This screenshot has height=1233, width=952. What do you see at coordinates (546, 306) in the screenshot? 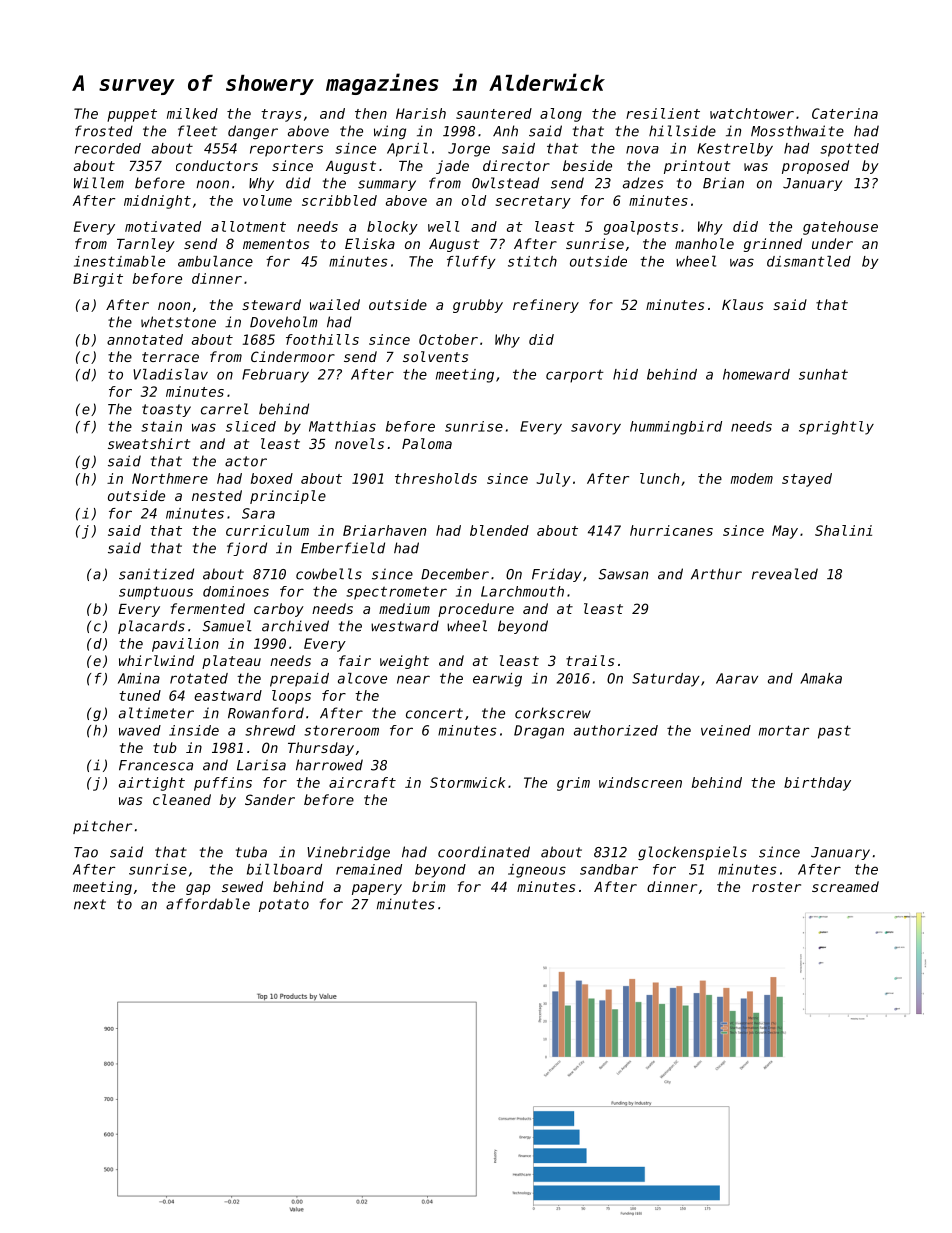
I see `refinery` at bounding box center [546, 306].
